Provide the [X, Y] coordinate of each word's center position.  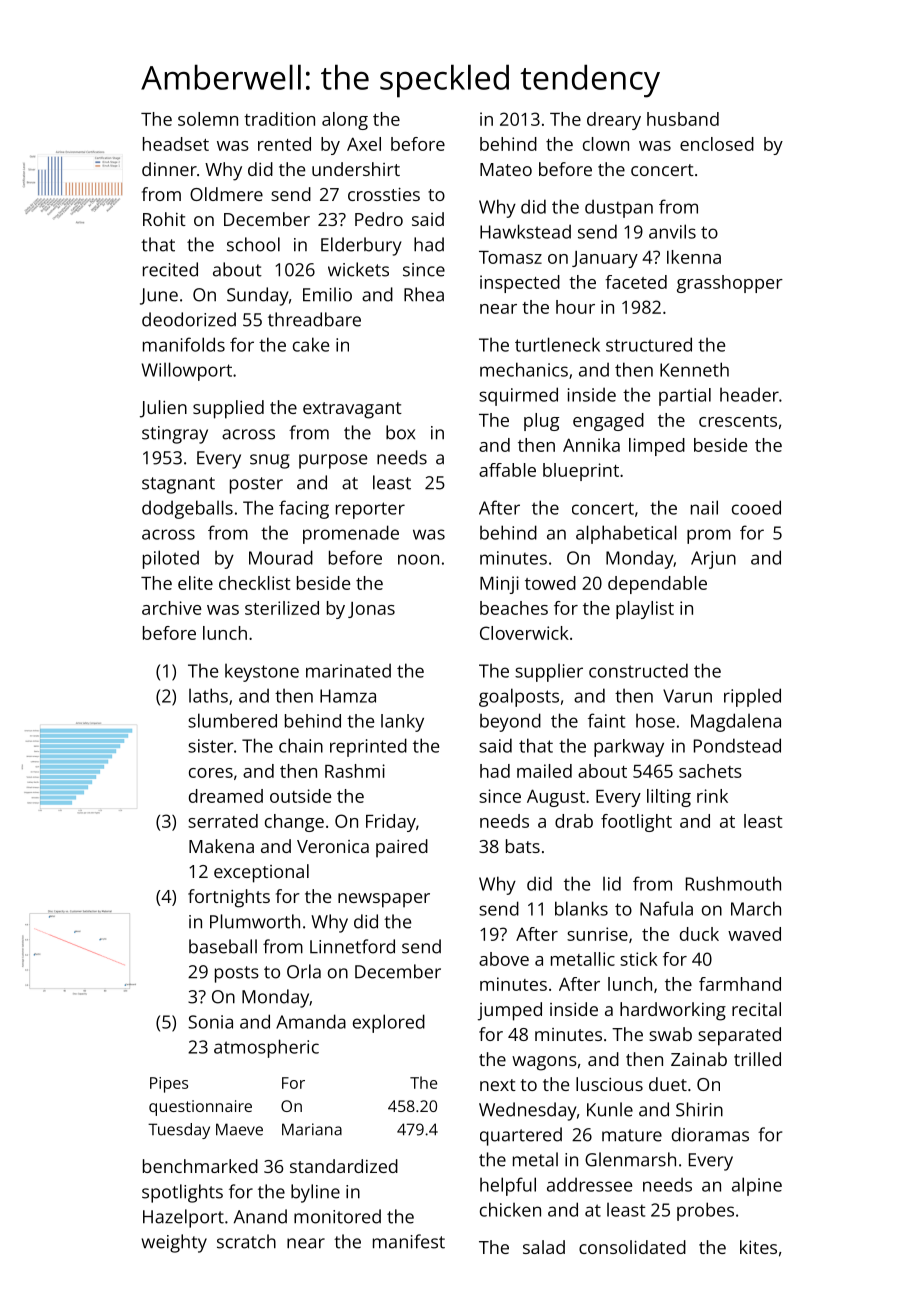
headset [176, 144]
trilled [757, 1059]
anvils [672, 231]
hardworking [673, 1011]
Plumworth [255, 921]
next [498, 1085]
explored [389, 1023]
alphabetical [626, 534]
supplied [228, 409]
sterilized [282, 608]
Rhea [424, 294]
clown [606, 144]
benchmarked [200, 1166]
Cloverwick [524, 633]
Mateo [506, 169]
